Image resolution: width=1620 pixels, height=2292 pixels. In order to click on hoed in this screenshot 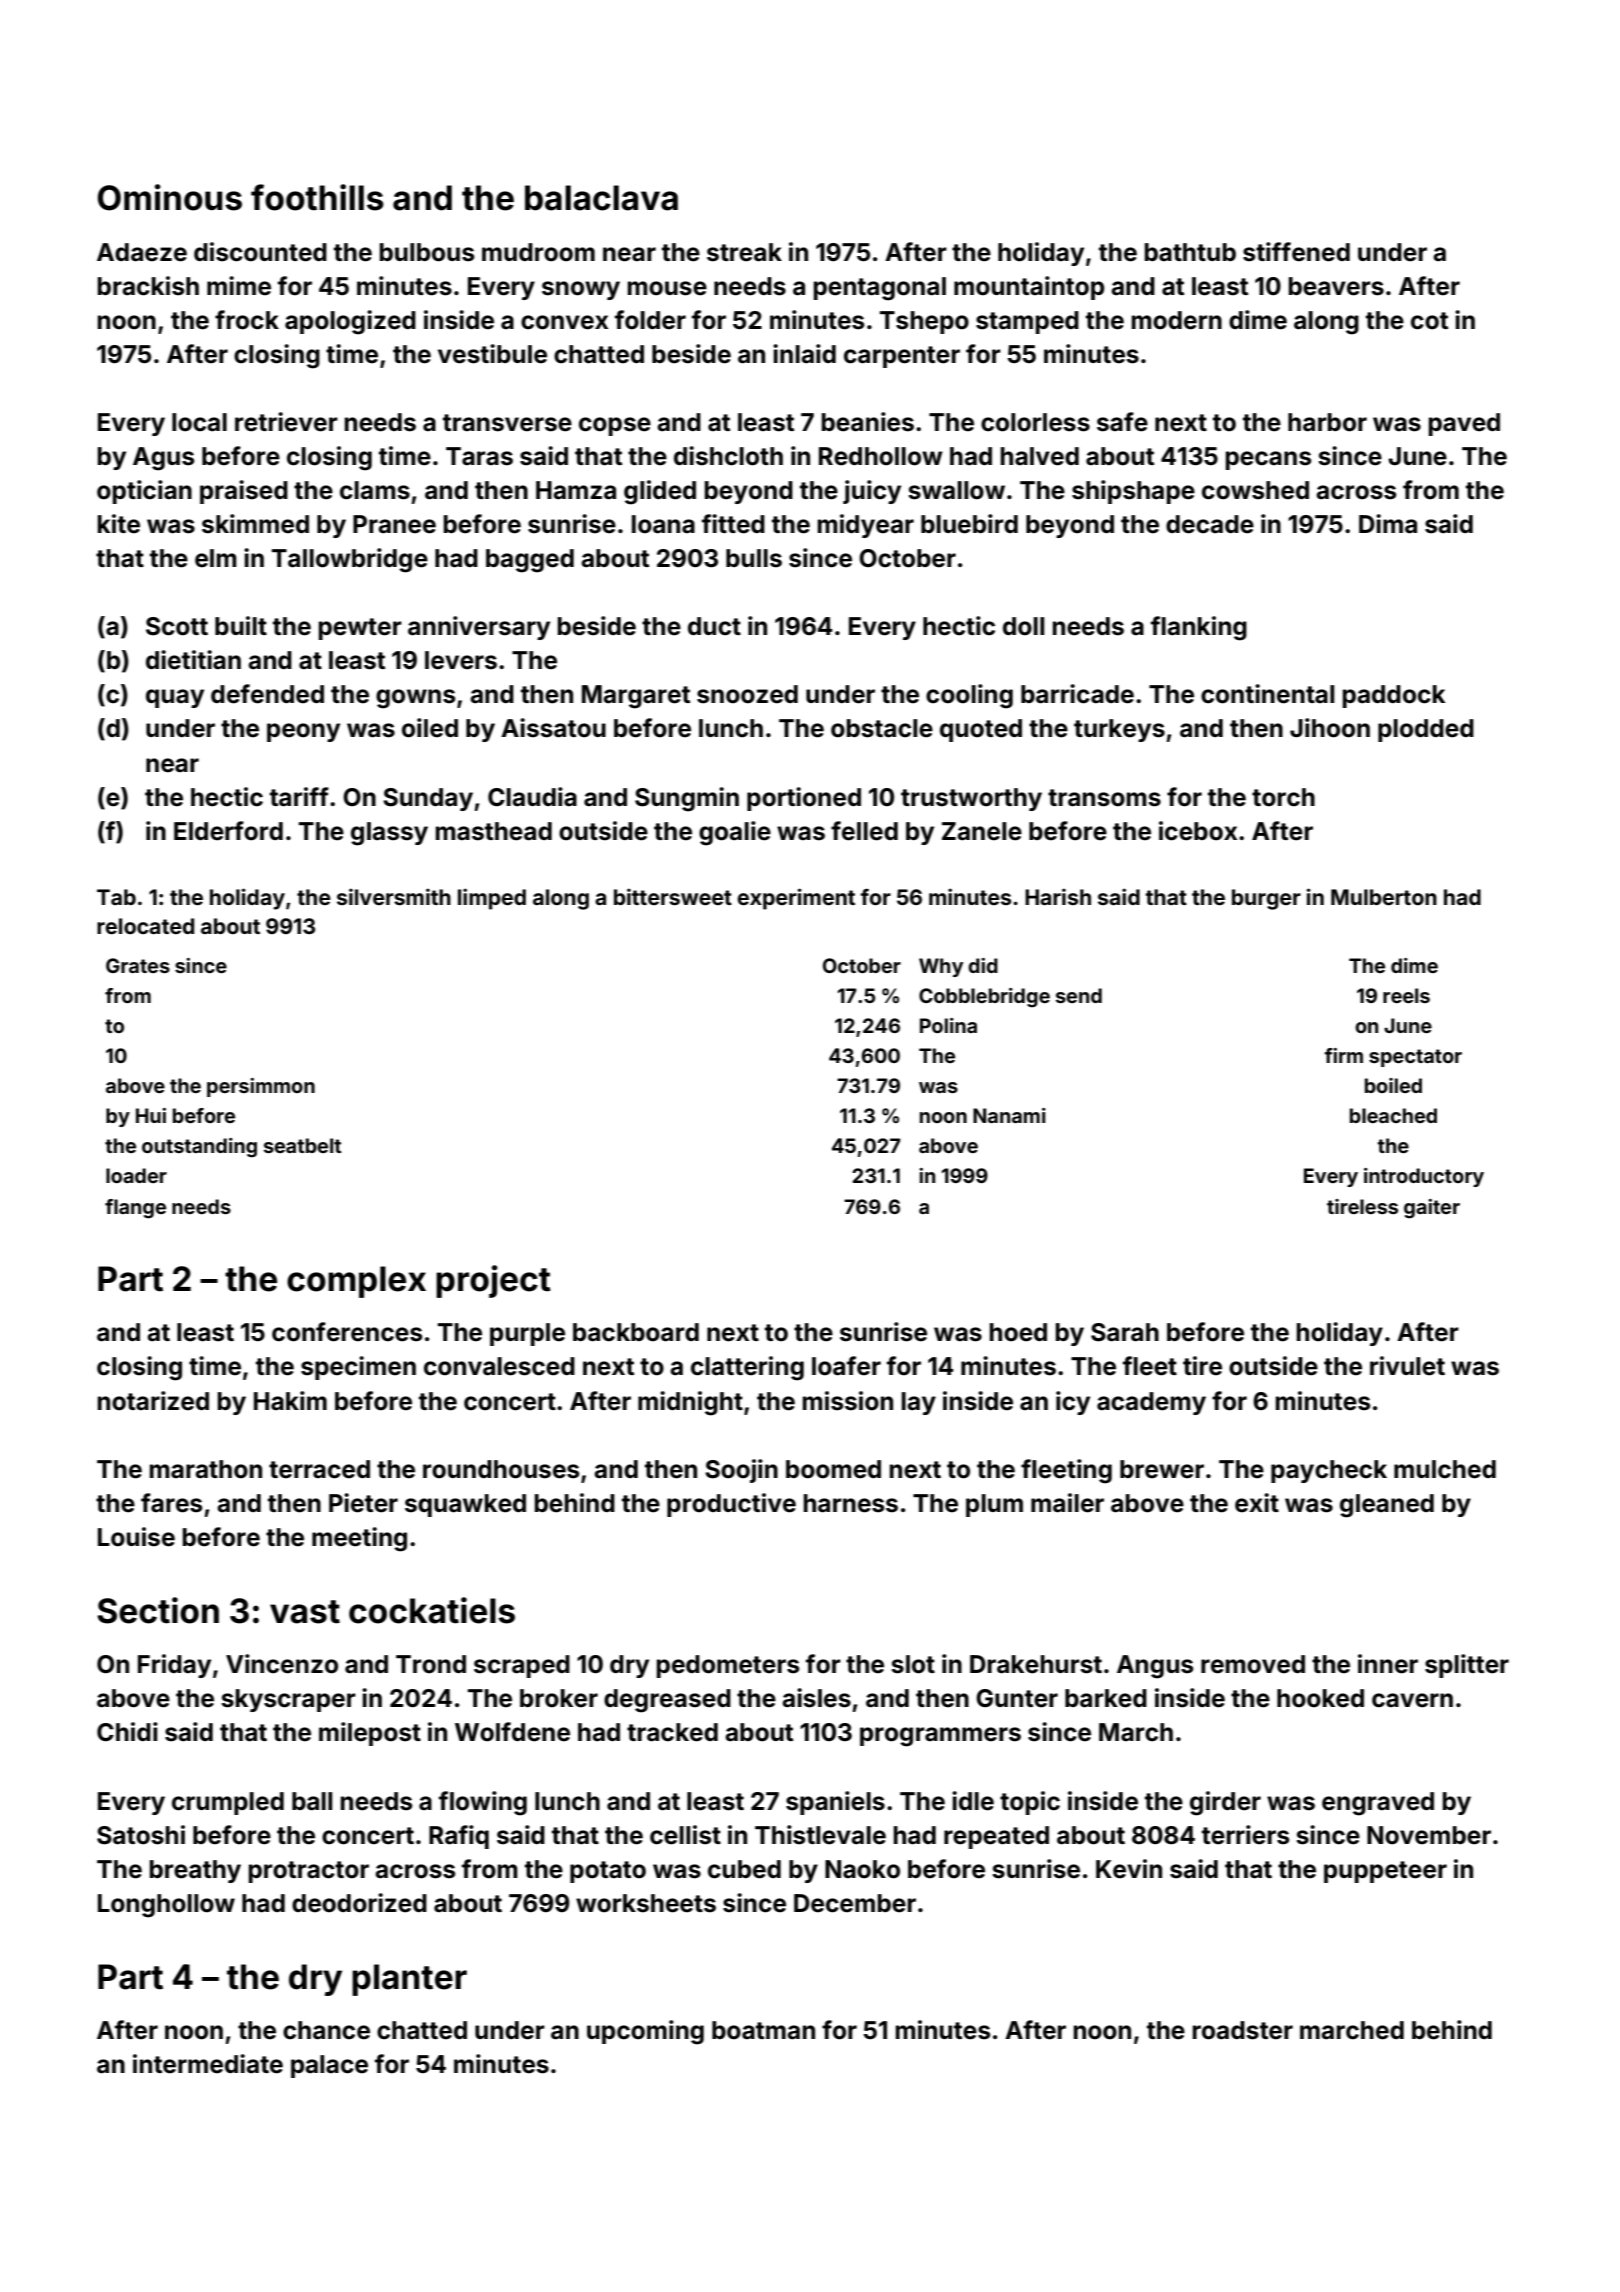, I will do `click(1018, 1332)`.
